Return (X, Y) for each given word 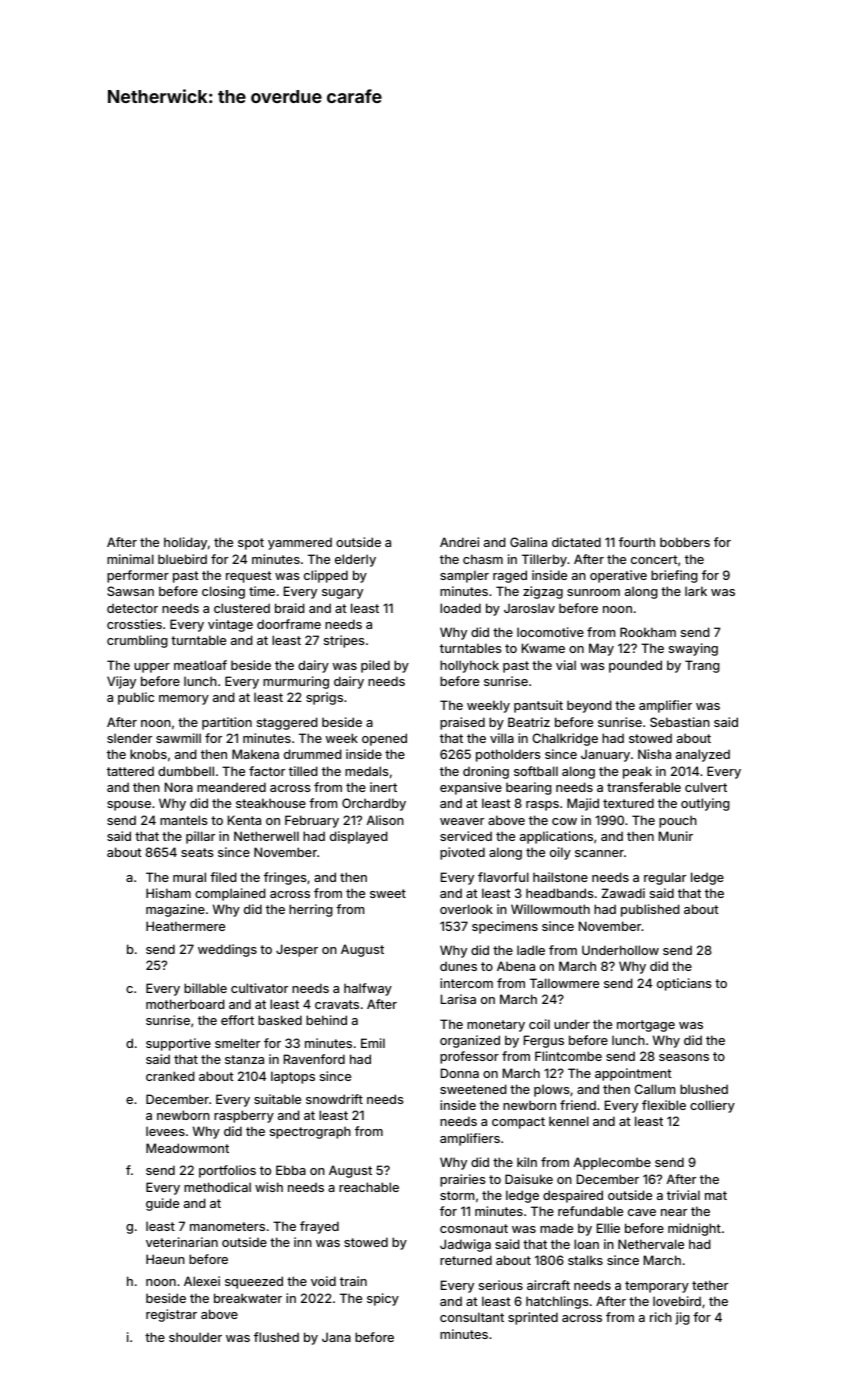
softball (536, 771)
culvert (706, 787)
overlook (466, 909)
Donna (460, 1073)
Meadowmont (187, 1148)
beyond (589, 706)
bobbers (685, 542)
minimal (130, 559)
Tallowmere (564, 983)
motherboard (185, 1004)
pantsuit (538, 706)
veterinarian (182, 1242)
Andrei (459, 542)
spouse (129, 806)
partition (227, 723)
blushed (704, 1089)
